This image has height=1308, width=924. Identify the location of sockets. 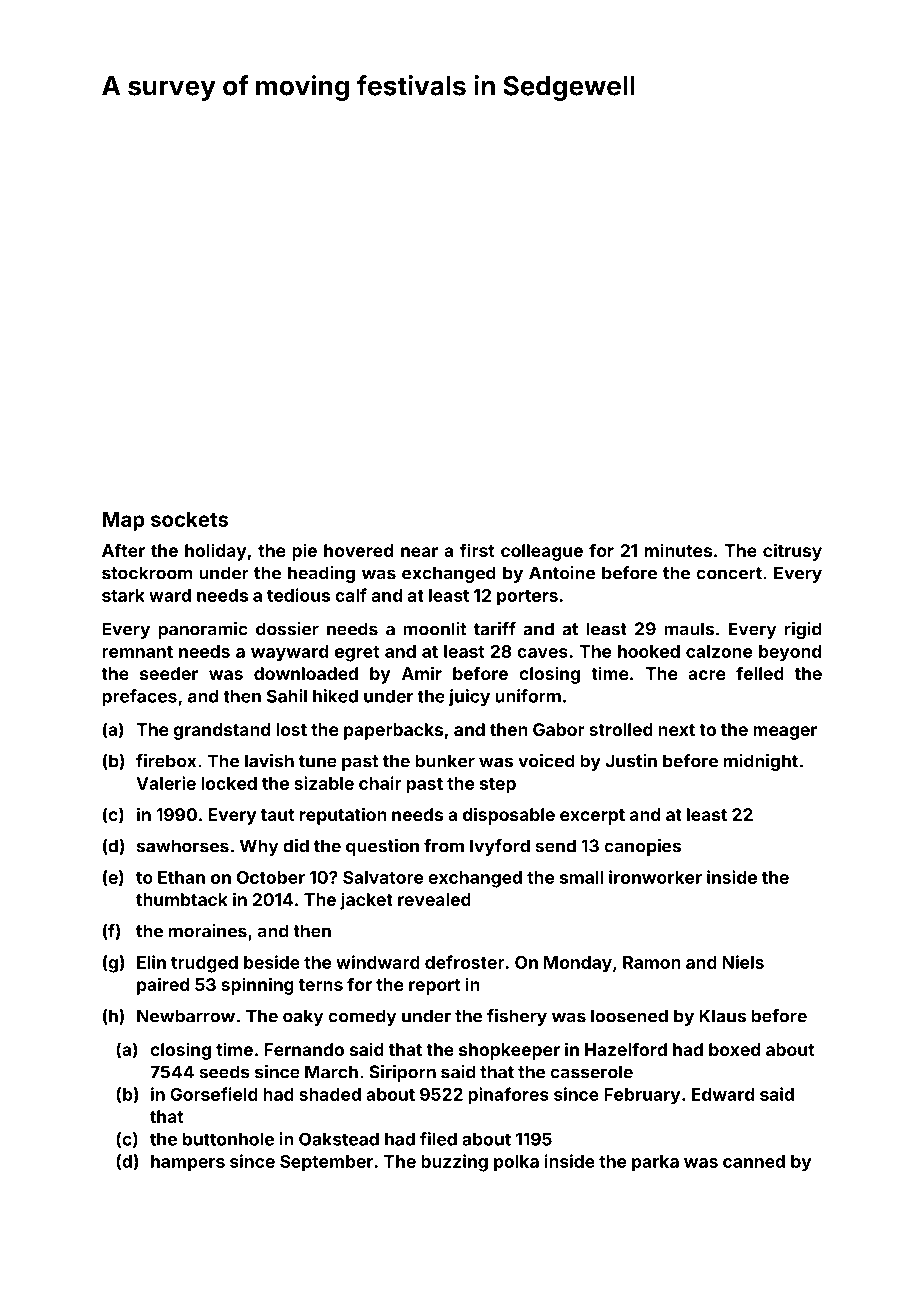
(189, 519).
